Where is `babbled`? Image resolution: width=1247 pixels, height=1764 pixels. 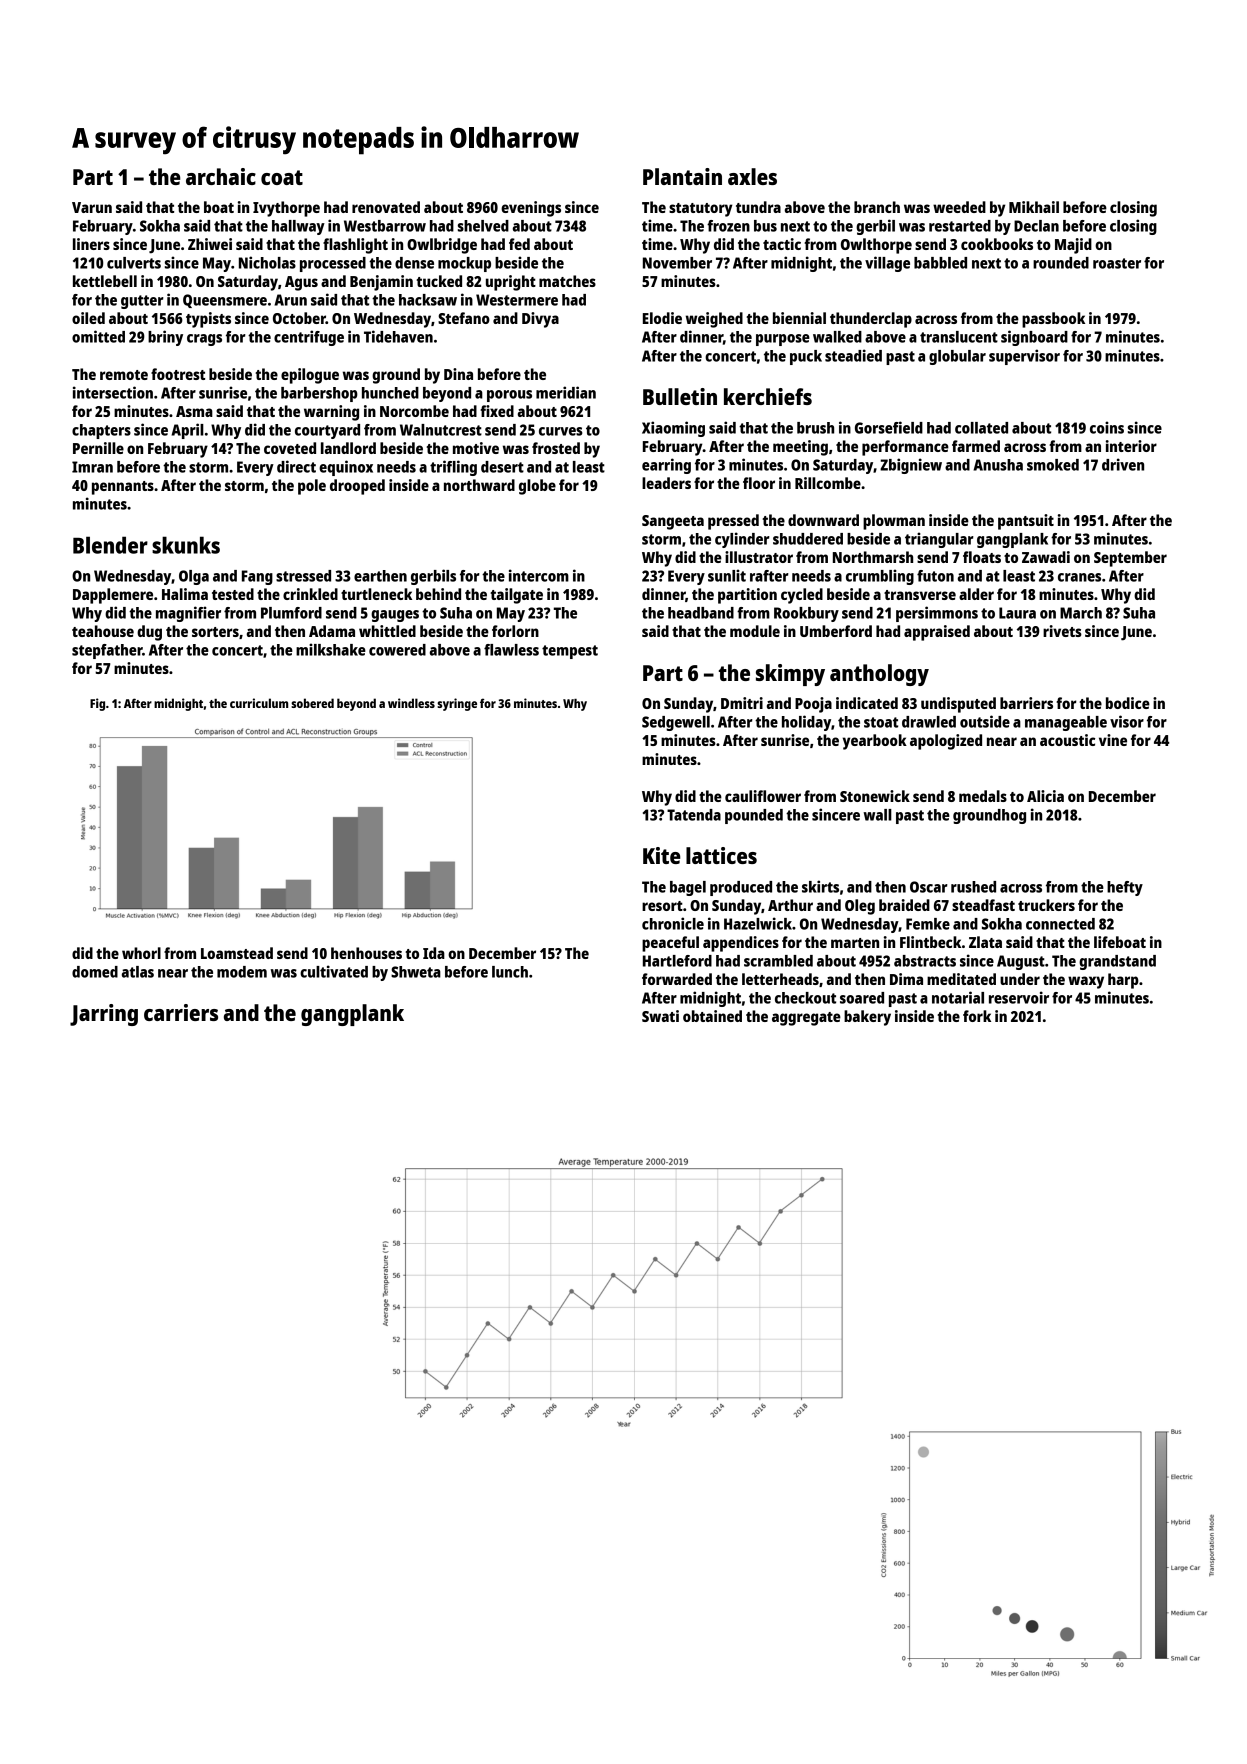 babbled is located at coordinates (940, 263).
